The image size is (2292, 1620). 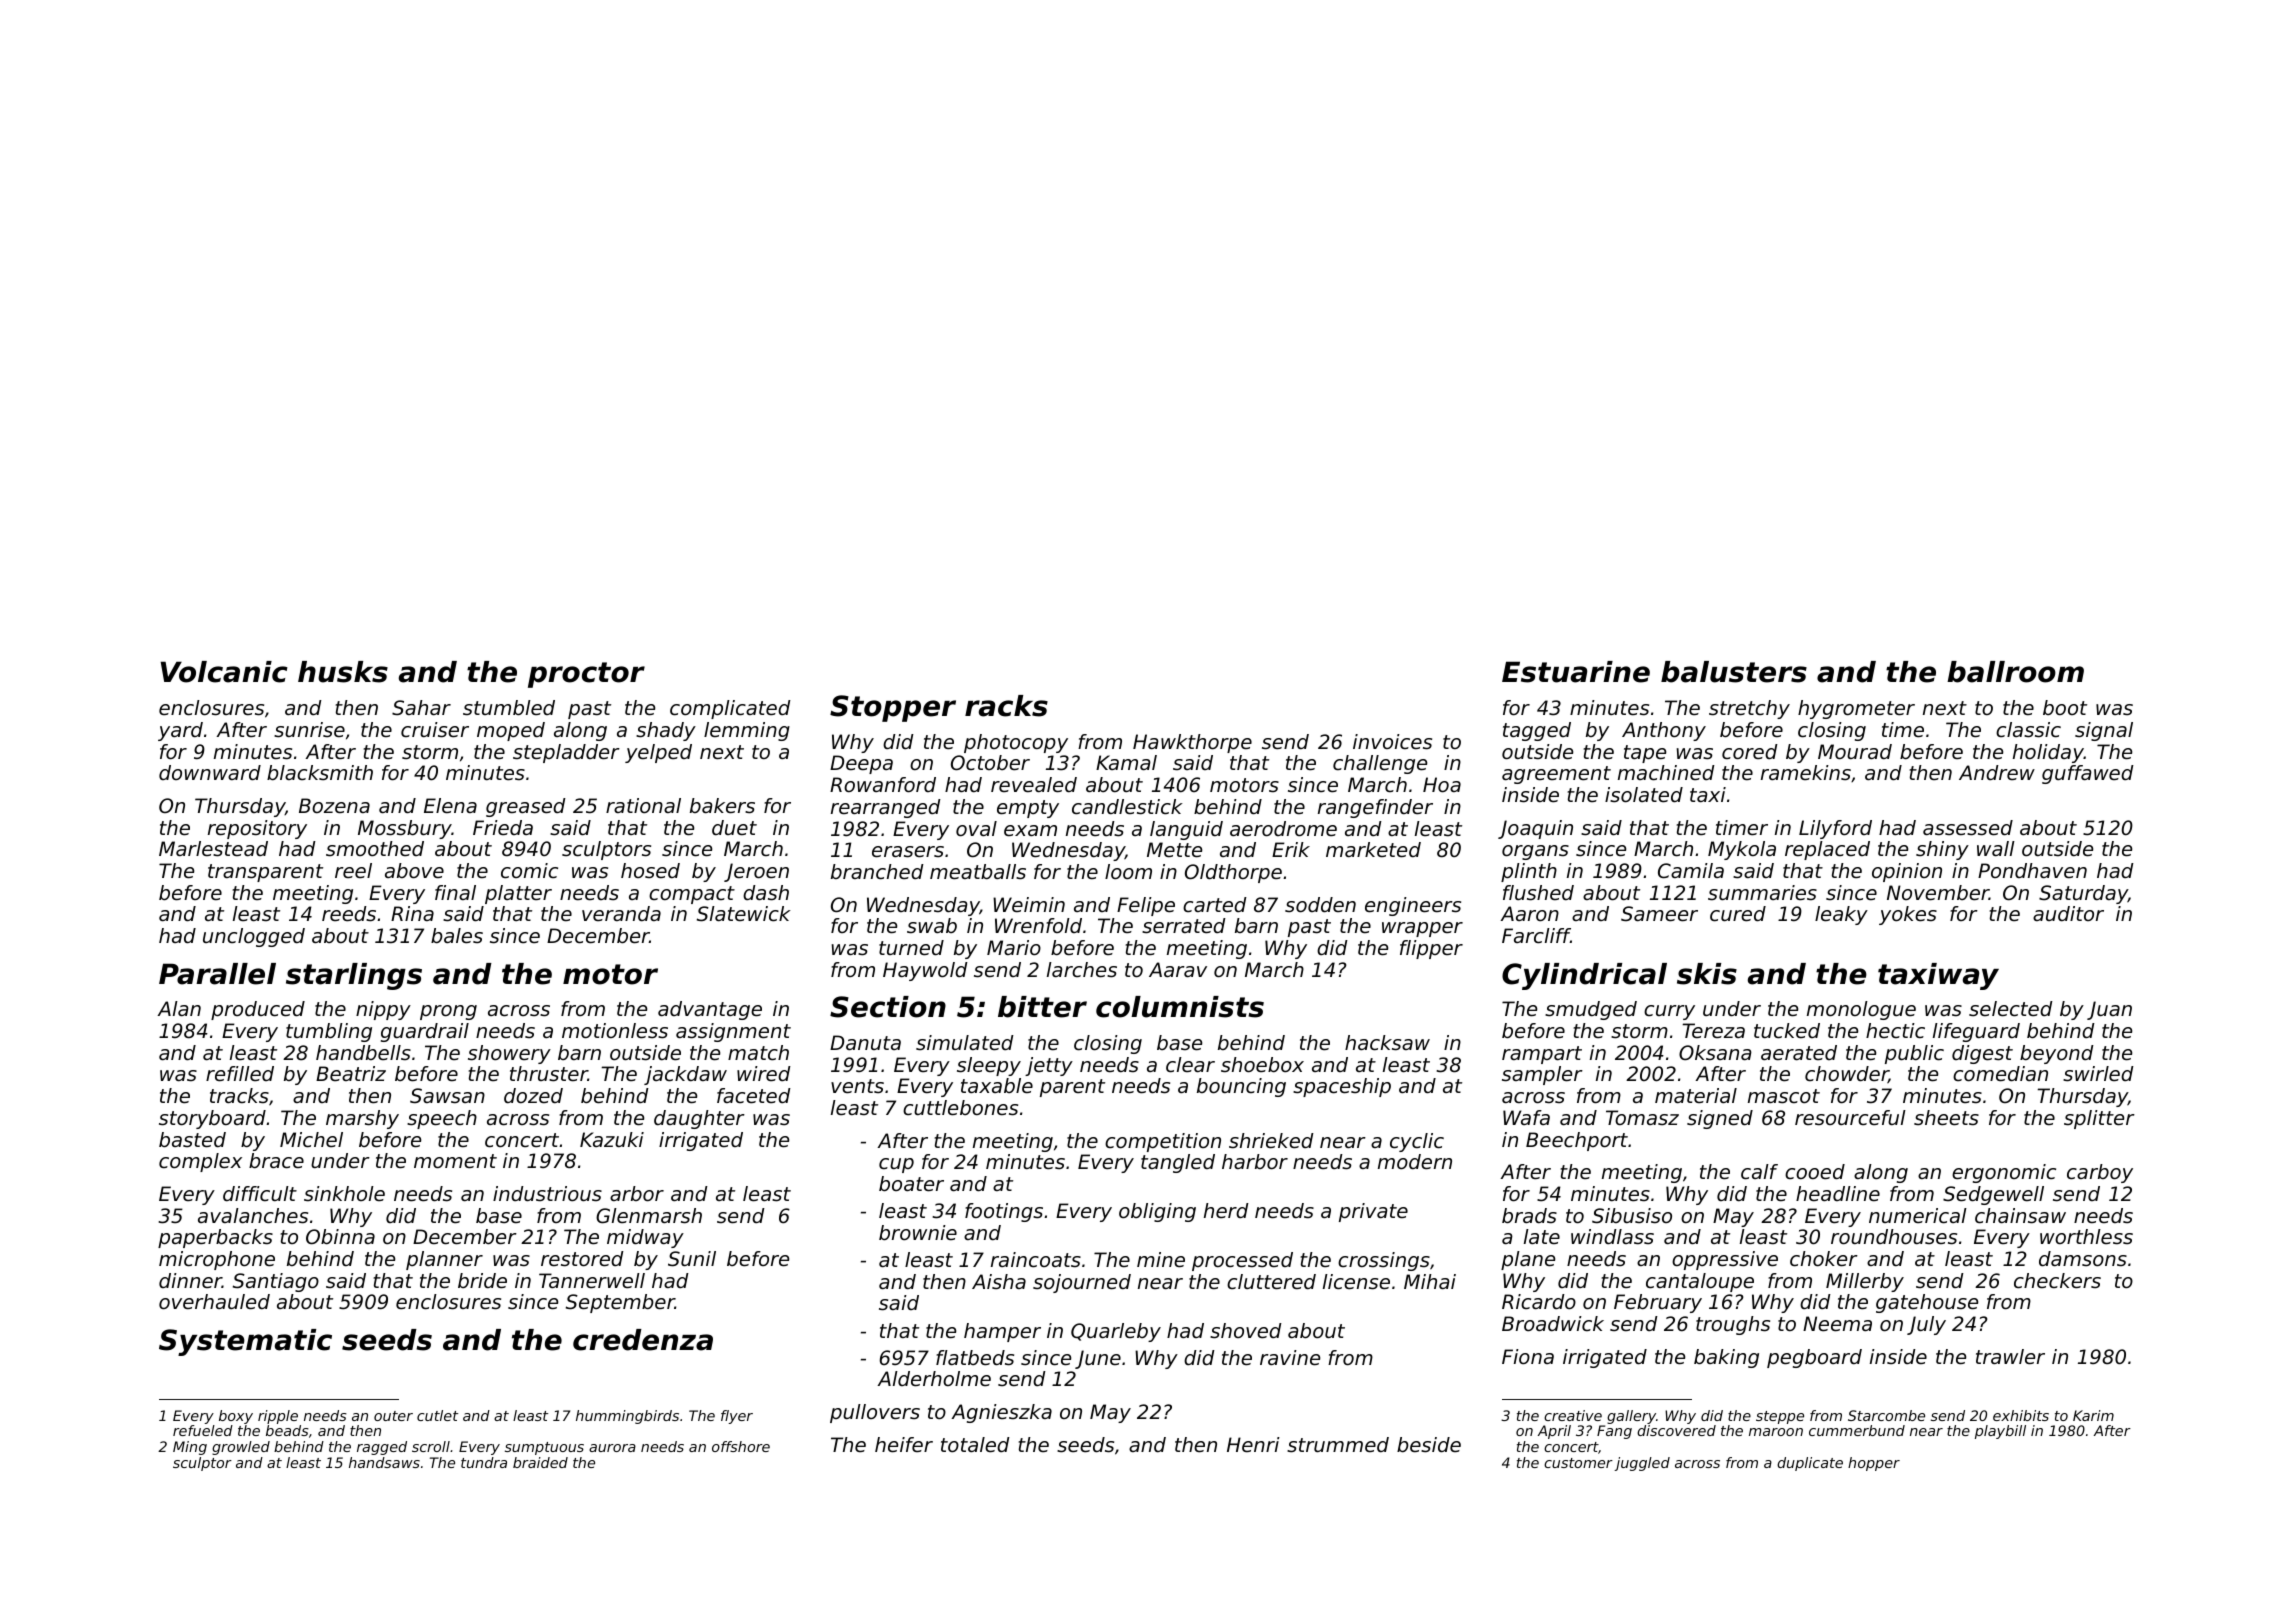 I want to click on Estuarine, so click(x=1576, y=672).
